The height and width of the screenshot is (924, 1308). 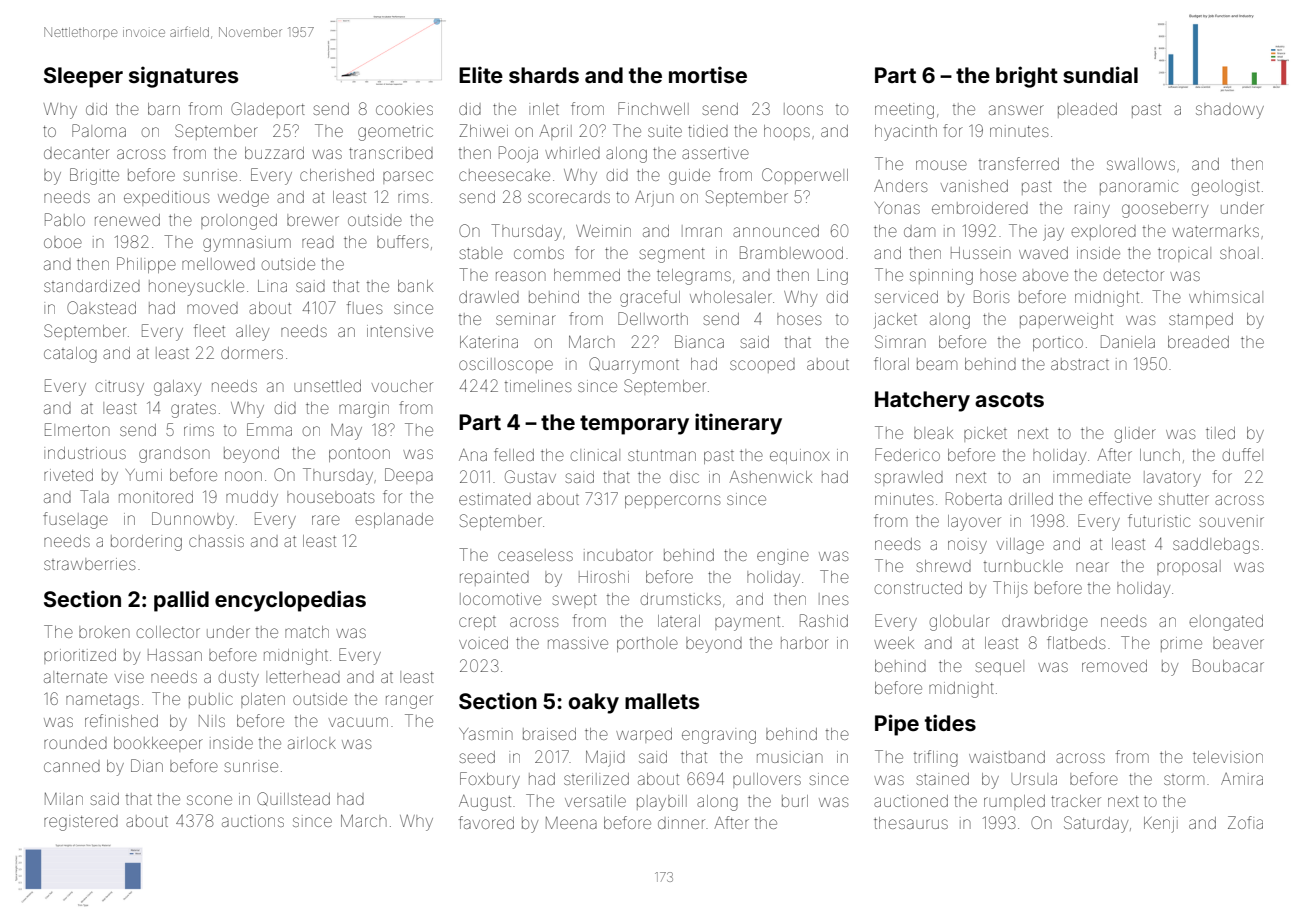 I want to click on panoramic, so click(x=1139, y=187).
